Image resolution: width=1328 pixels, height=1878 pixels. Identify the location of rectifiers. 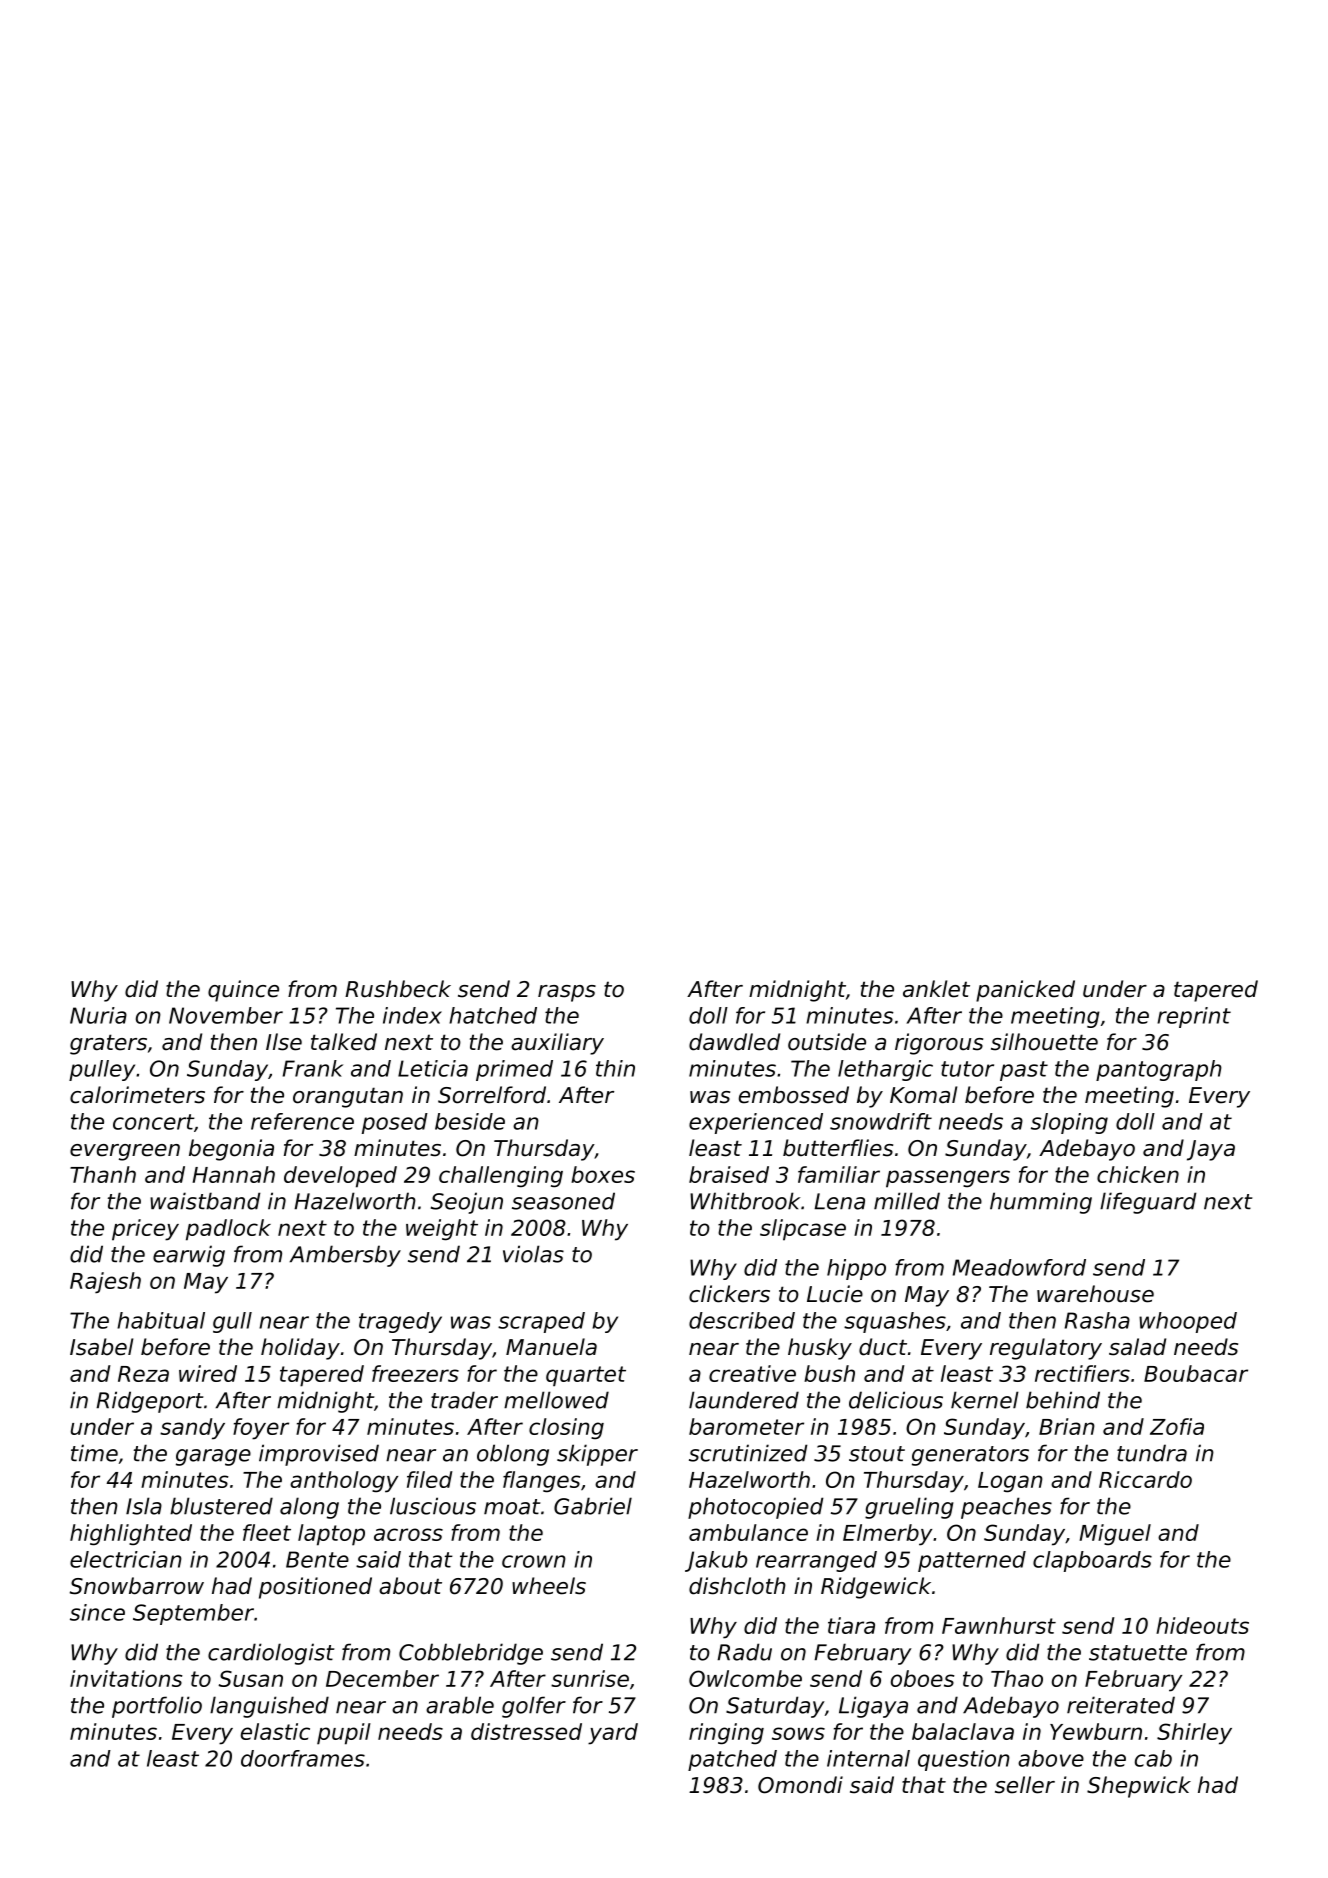
(1082, 1373).
